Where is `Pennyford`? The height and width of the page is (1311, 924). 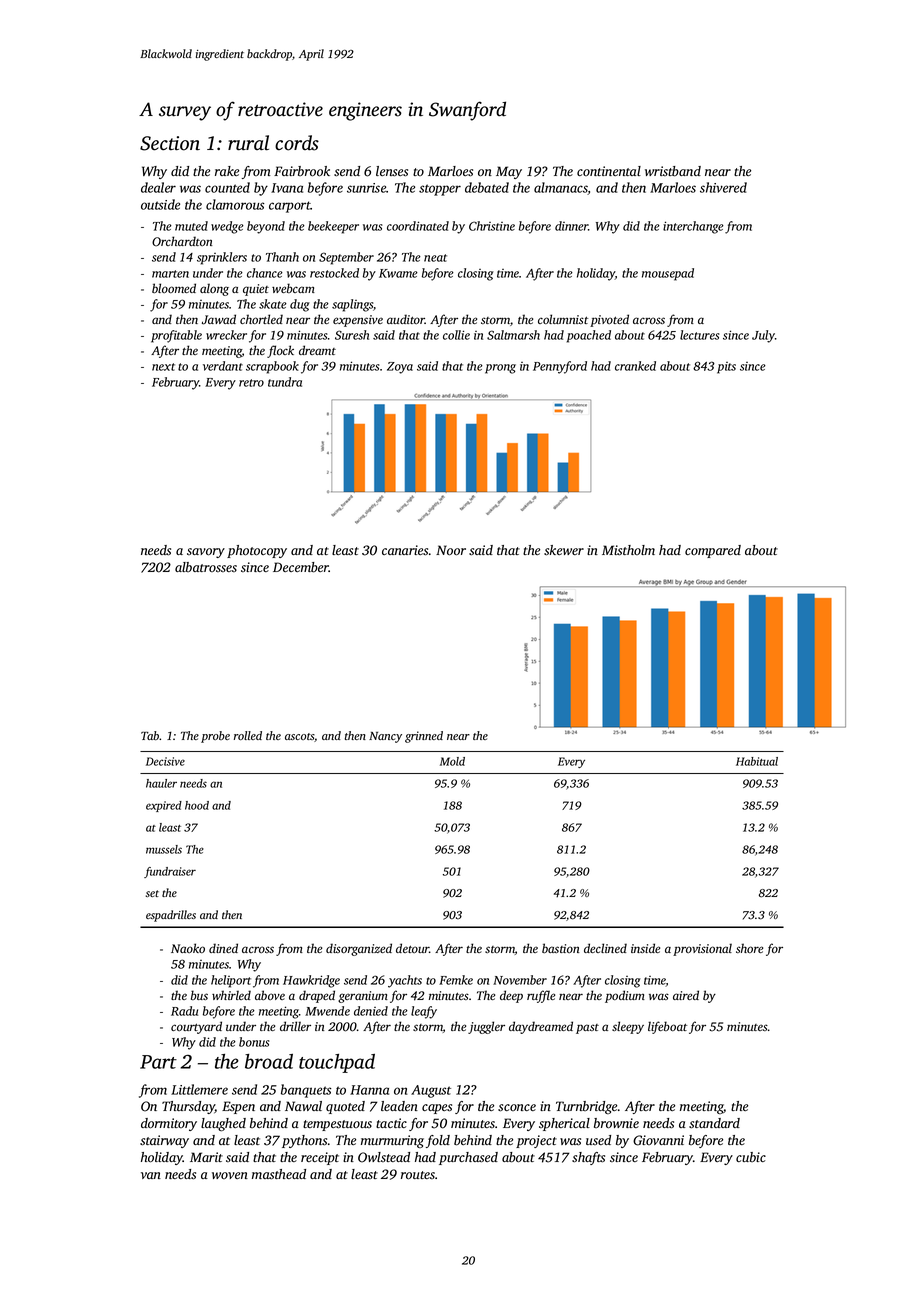 Pennyford is located at coordinates (560, 367).
